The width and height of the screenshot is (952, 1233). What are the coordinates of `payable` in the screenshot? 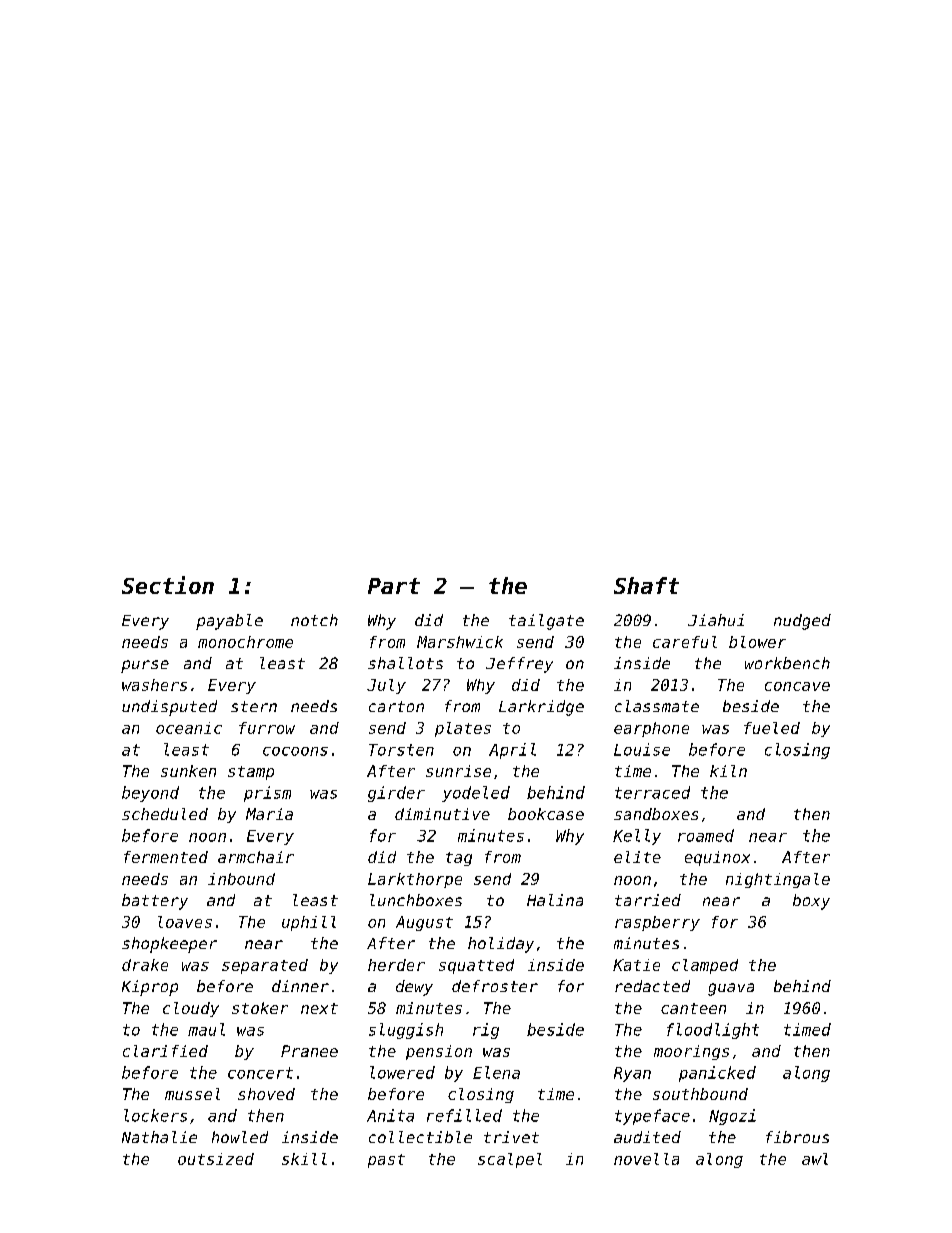 It's located at (229, 622).
